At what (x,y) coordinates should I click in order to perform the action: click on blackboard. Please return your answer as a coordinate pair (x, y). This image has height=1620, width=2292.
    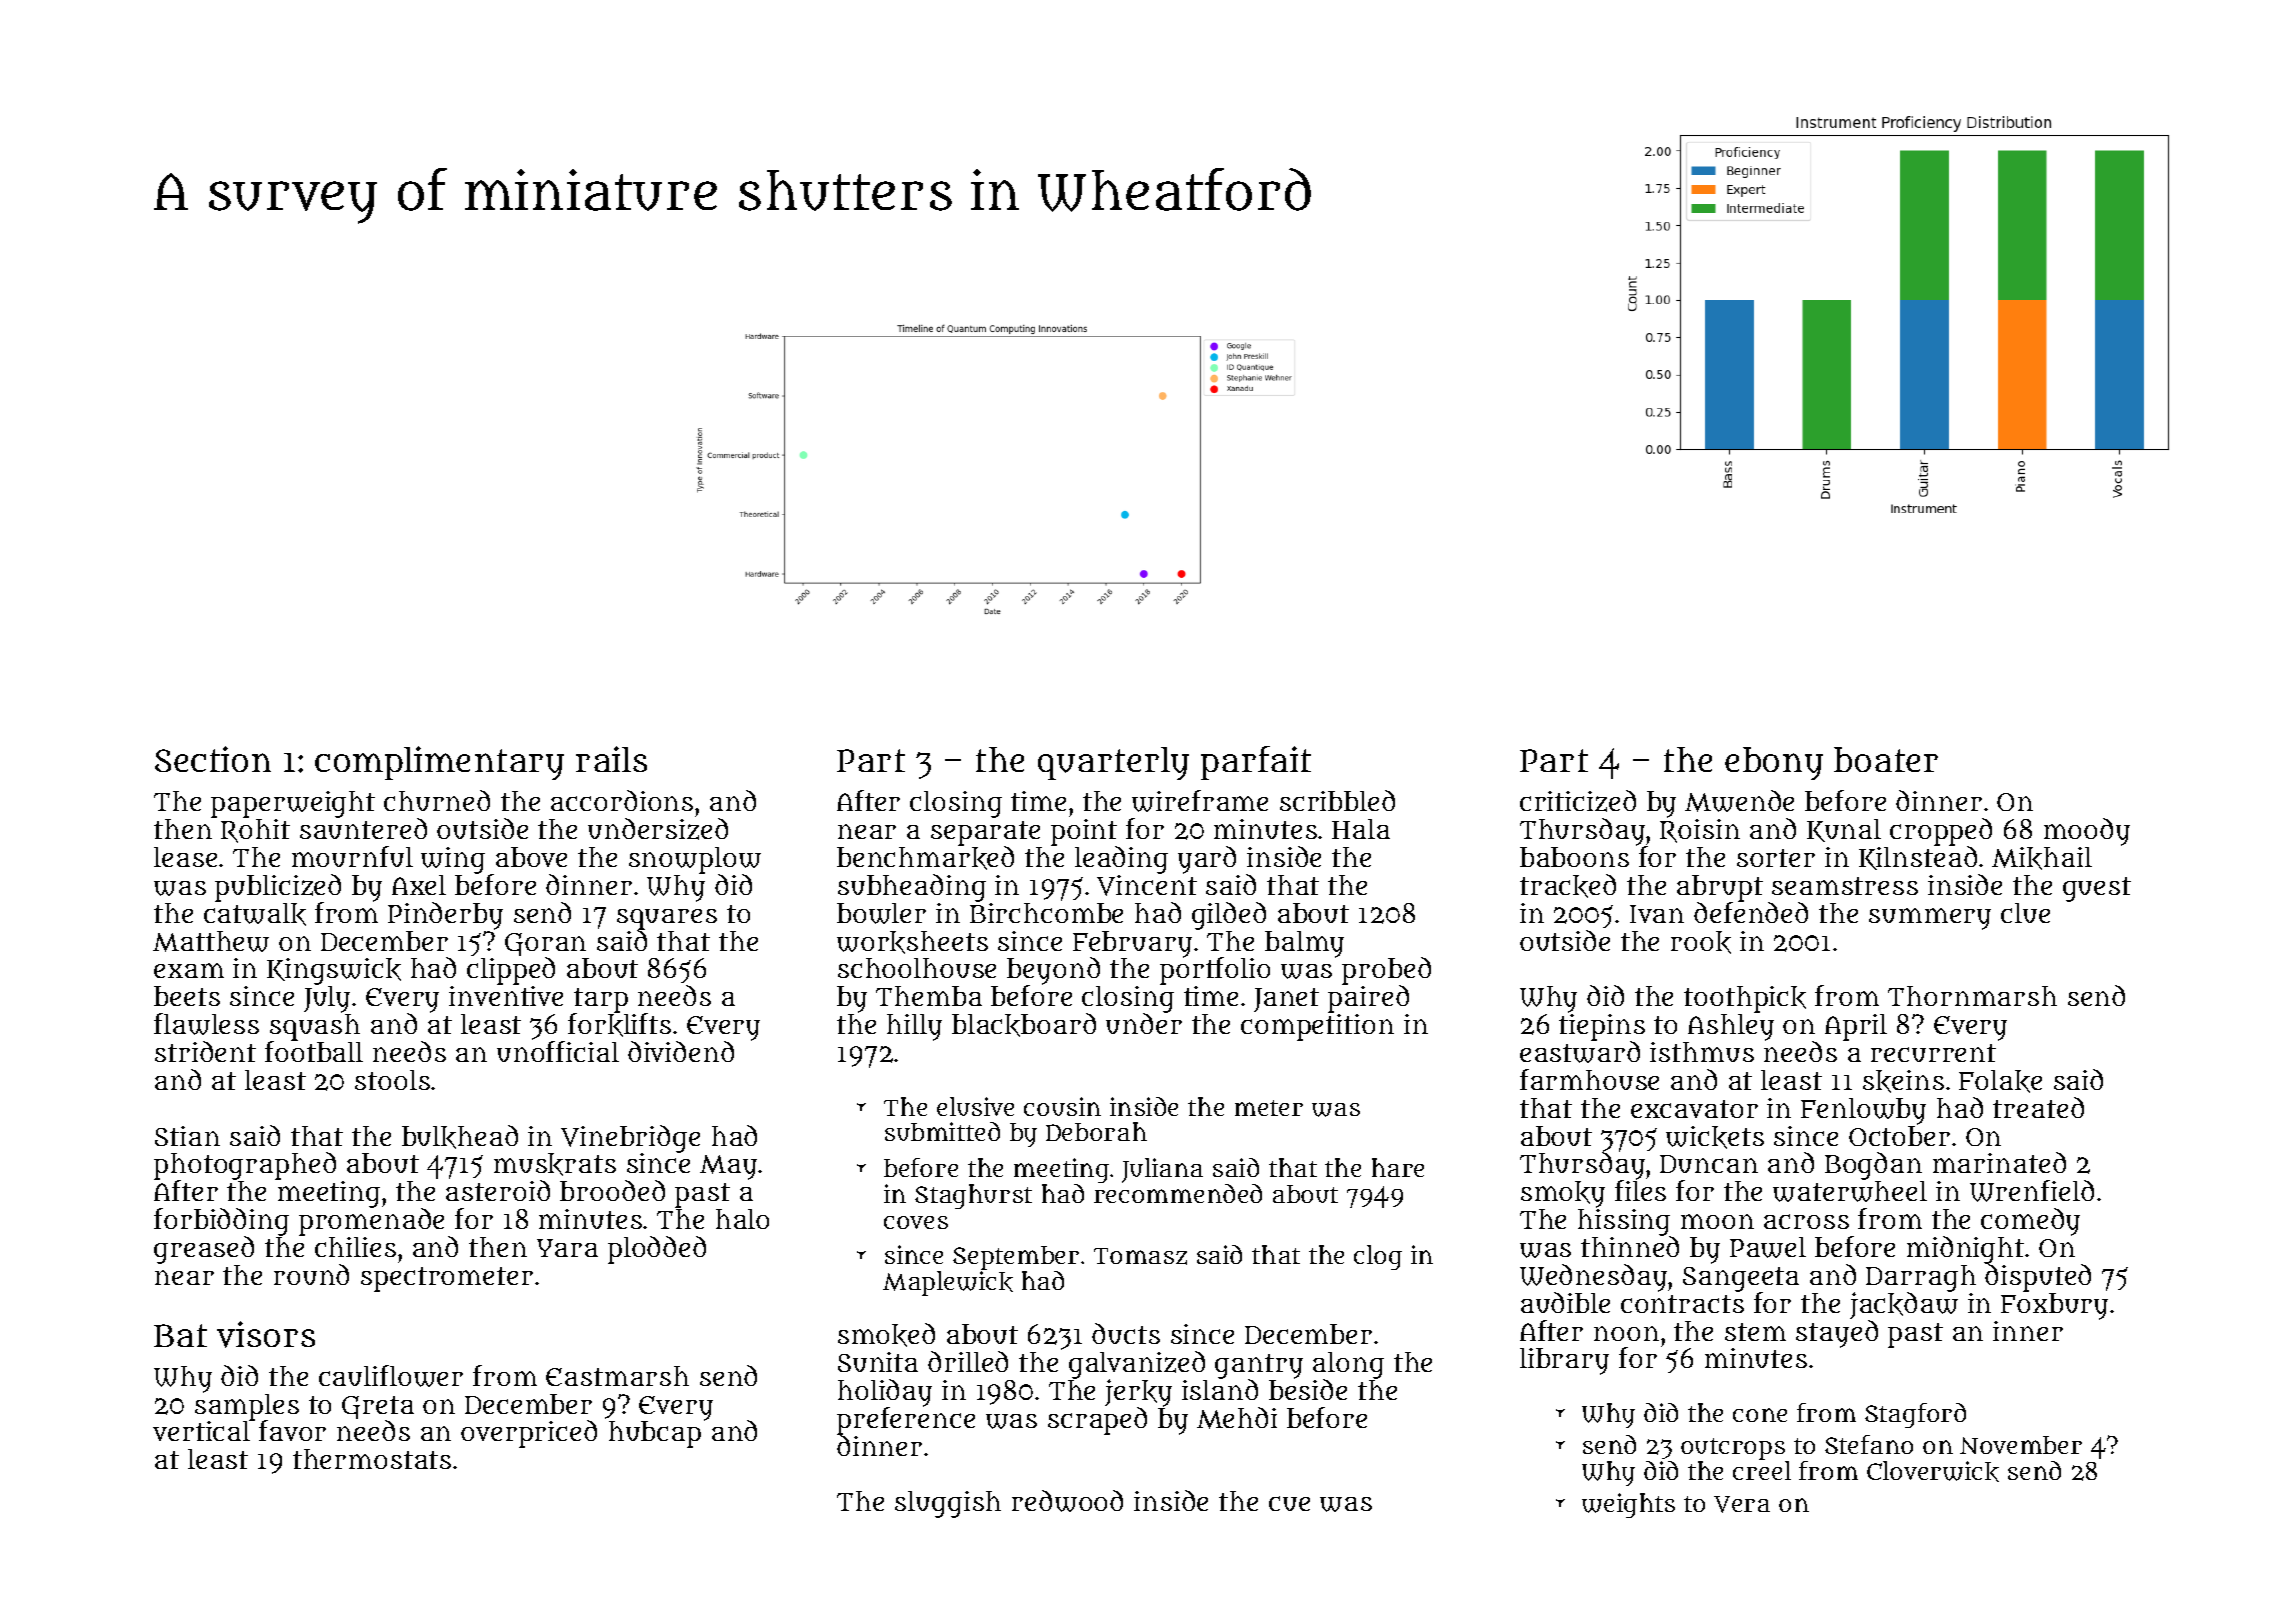
    Looking at the image, I should click on (1024, 1025).
